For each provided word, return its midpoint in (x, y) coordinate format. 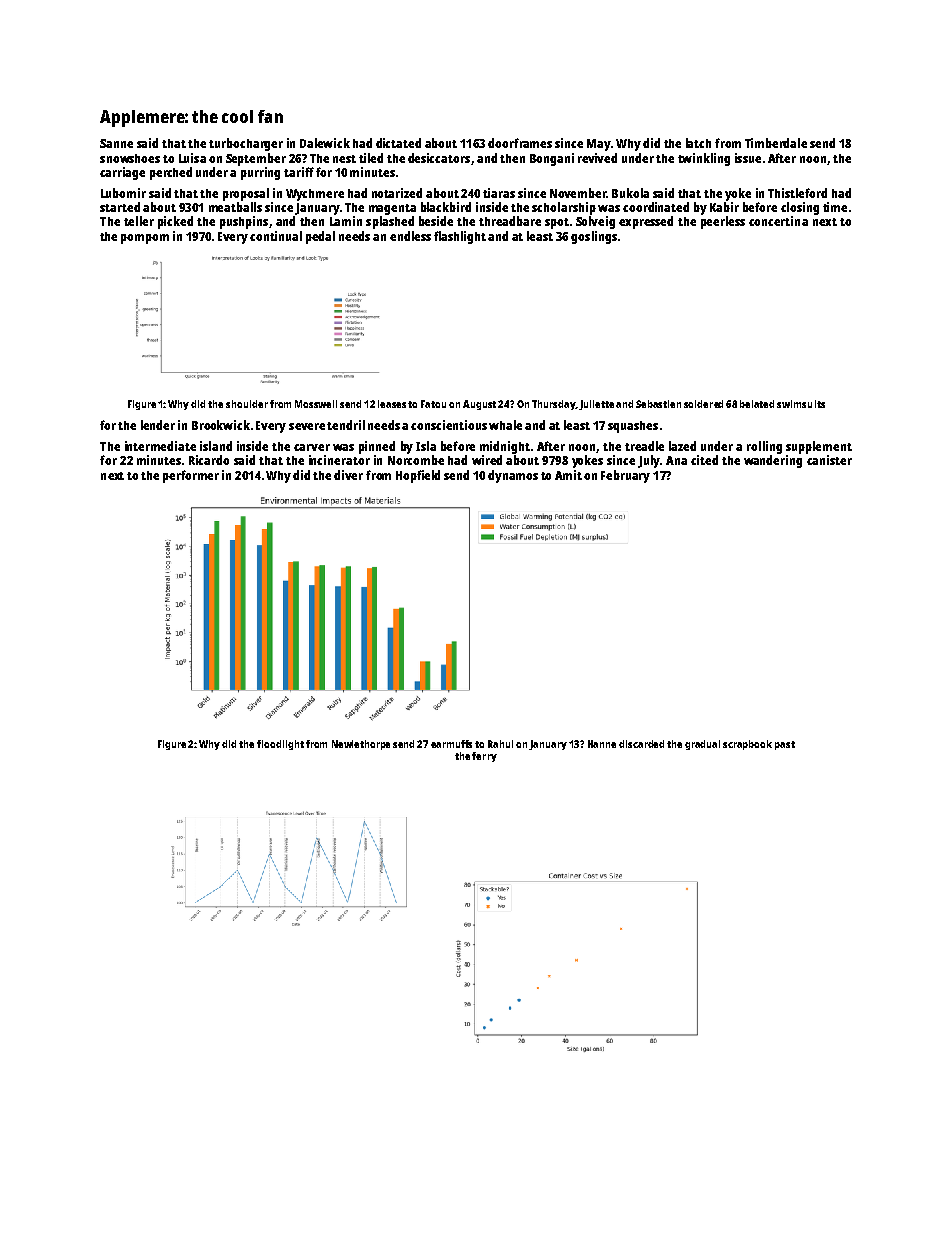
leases (392, 404)
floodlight (280, 745)
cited (704, 460)
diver (348, 475)
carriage (122, 173)
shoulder (247, 404)
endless (410, 236)
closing (800, 208)
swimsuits (801, 404)
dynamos (513, 476)
